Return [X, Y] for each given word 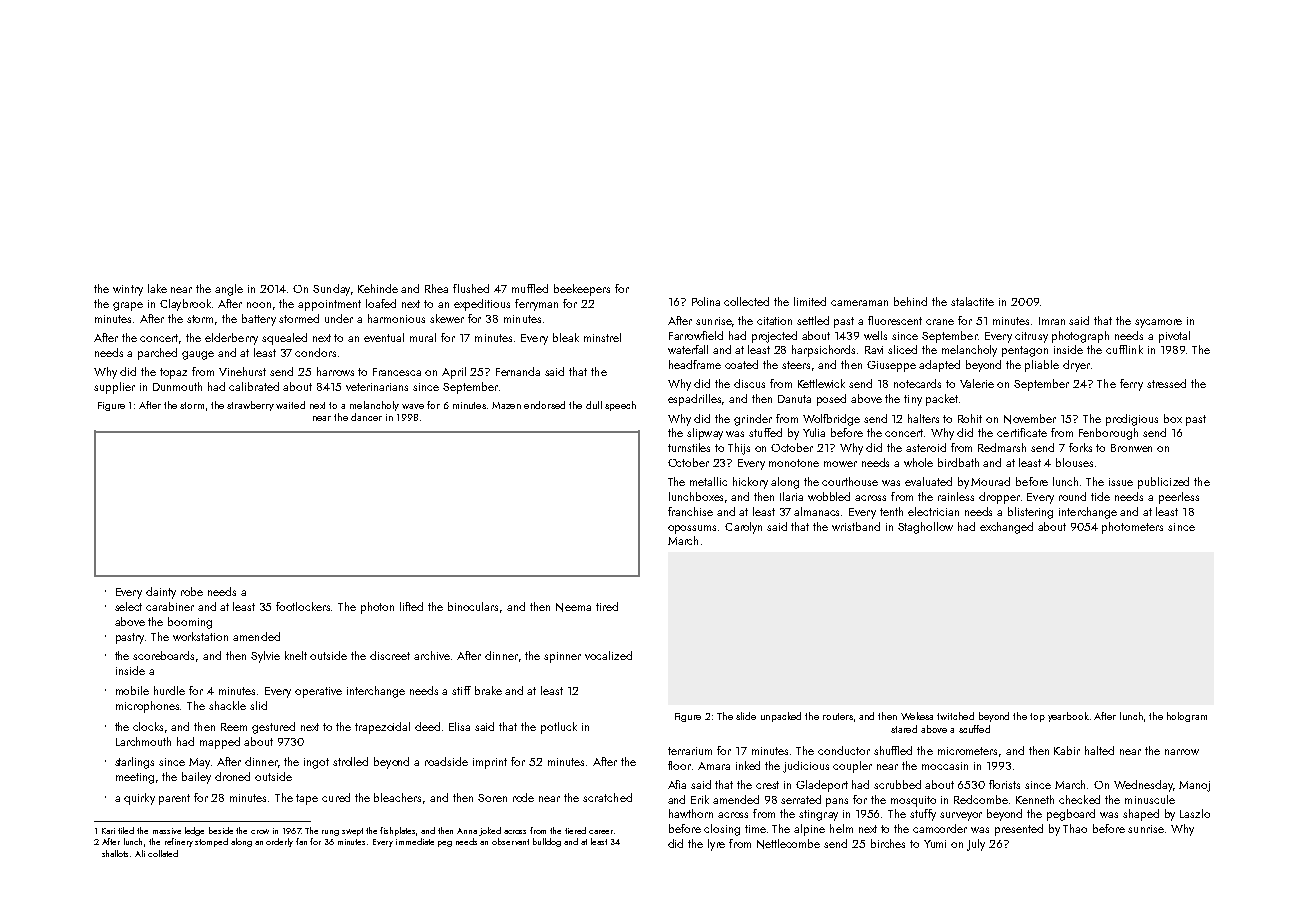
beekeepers [582, 290]
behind [910, 301]
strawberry [250, 406]
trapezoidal [382, 728]
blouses [1074, 462]
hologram [1187, 717]
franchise [690, 511]
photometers [1132, 528]
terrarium [690, 751]
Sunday [331, 290]
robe [192, 591]
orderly [279, 842]
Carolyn [743, 528]
